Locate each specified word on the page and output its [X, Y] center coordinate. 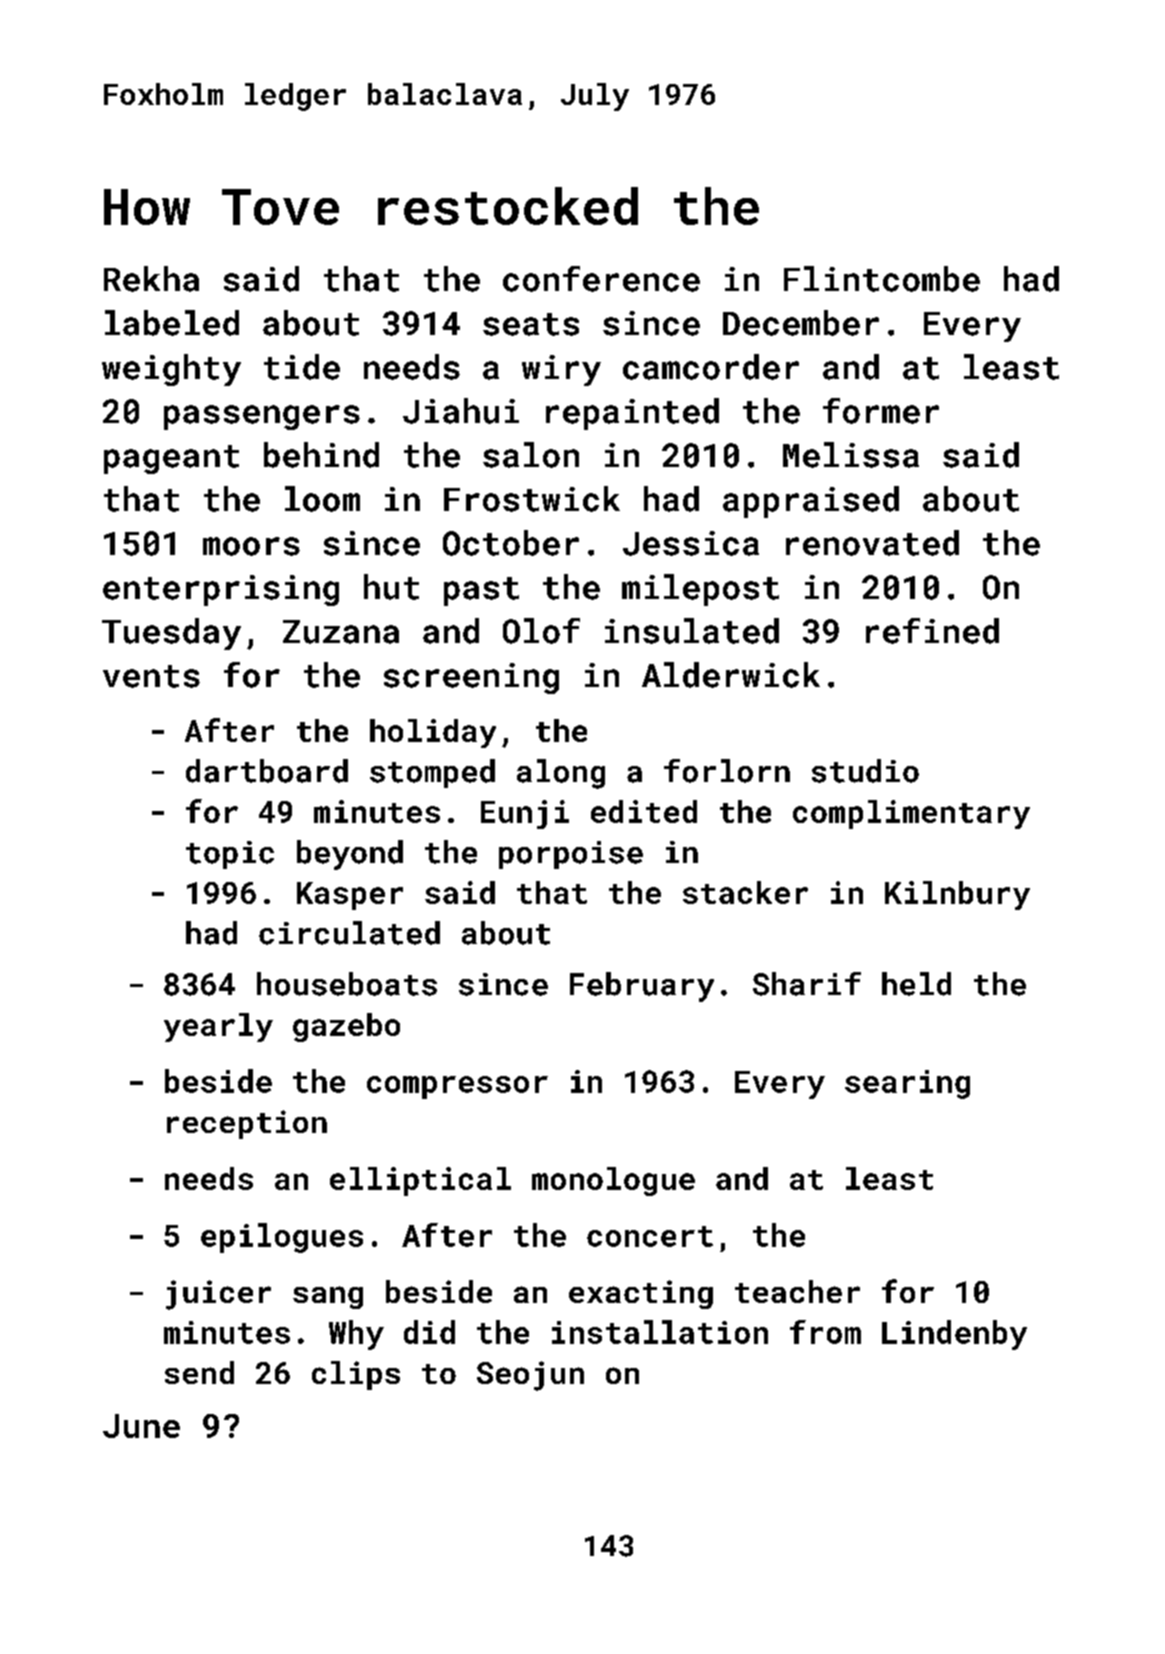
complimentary [911, 814]
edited [644, 811]
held [916, 984]
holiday [433, 733]
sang [328, 1297]
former [881, 411]
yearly [218, 1027]
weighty [171, 370]
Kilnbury [957, 895]
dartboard [267, 771]
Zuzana [341, 632]
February [642, 987]
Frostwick [532, 499]
